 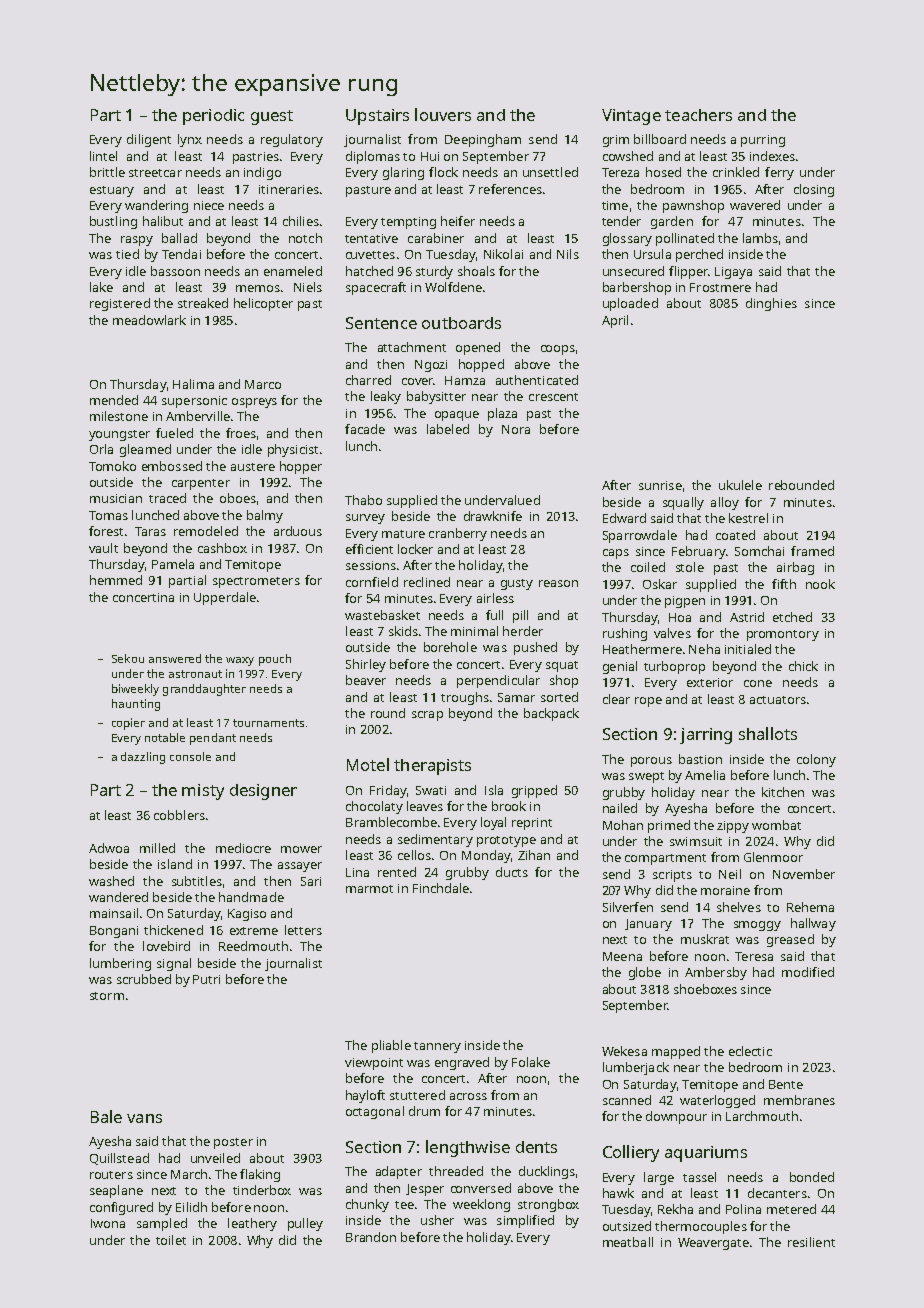 I want to click on bustling, so click(x=113, y=222).
